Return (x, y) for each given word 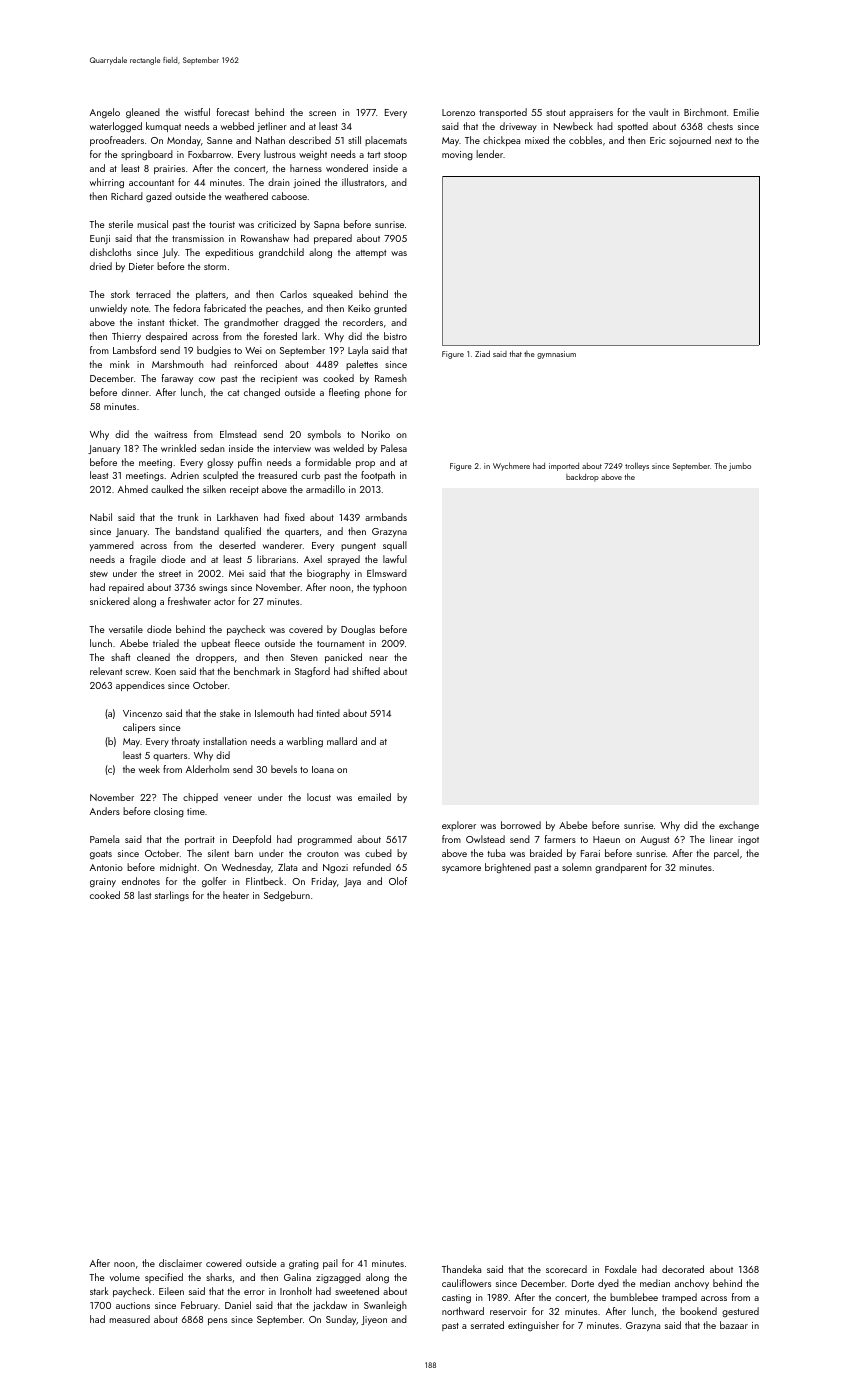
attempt (371, 254)
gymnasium (556, 355)
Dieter (141, 266)
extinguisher (533, 1326)
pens (217, 1321)
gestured (740, 1312)
